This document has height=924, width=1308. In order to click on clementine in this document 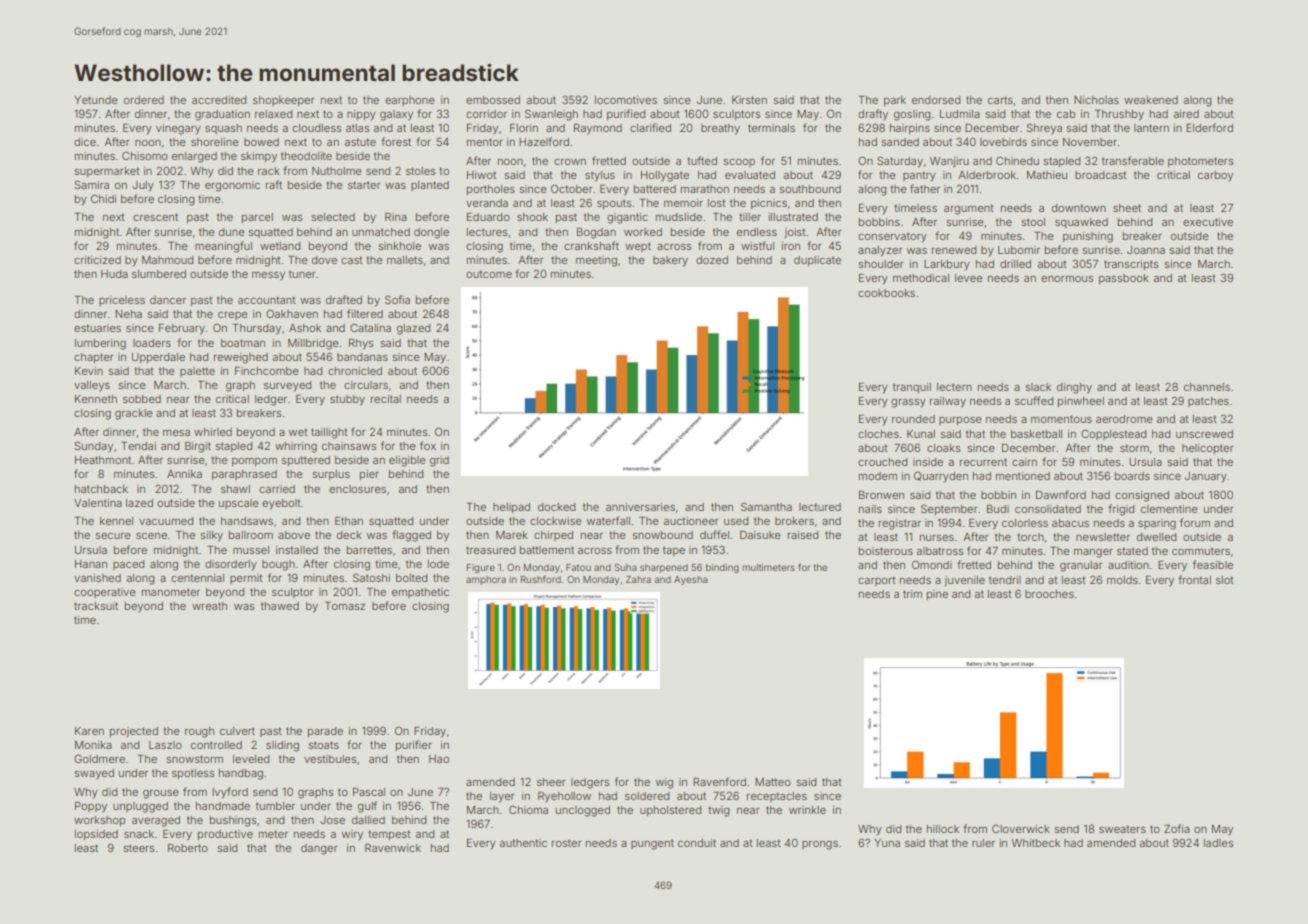, I will do `click(1169, 509)`.
